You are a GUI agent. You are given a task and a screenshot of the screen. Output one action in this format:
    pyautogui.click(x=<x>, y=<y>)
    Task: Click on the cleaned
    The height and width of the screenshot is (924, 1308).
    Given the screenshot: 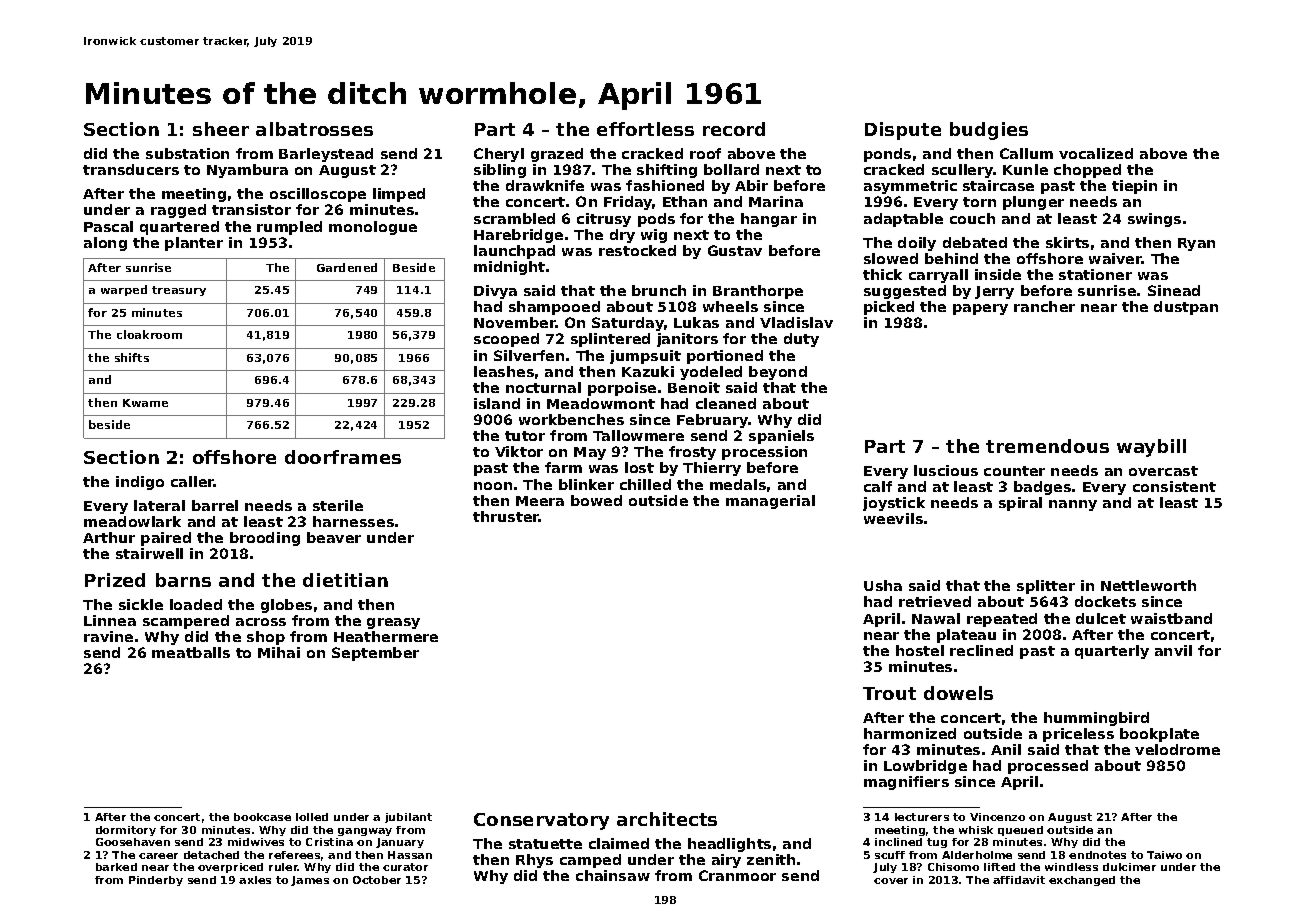 What is the action you would take?
    pyautogui.click(x=726, y=403)
